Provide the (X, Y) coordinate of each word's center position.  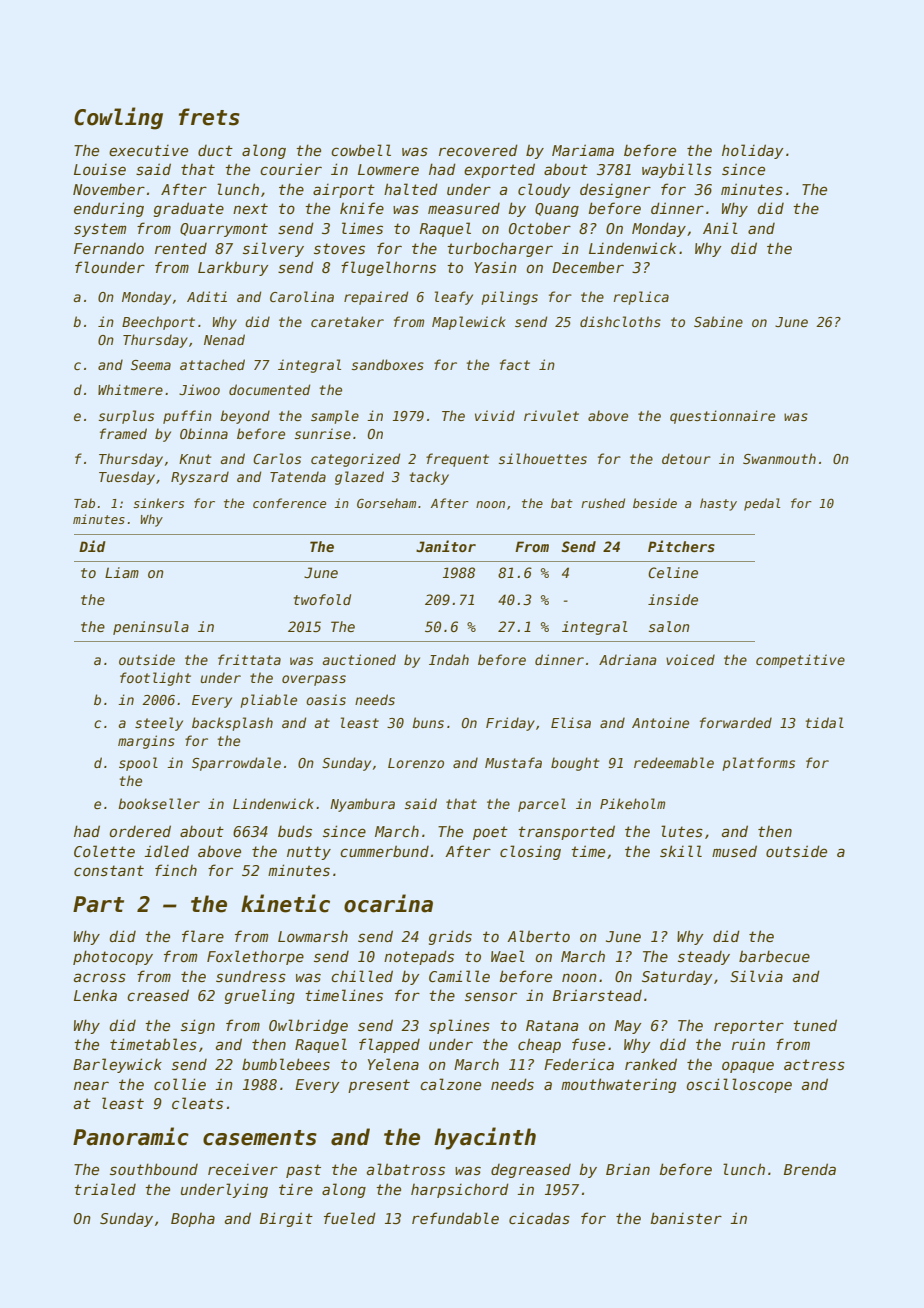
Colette (104, 851)
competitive (800, 661)
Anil (720, 228)
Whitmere (130, 389)
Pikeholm (632, 803)
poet (490, 833)
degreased (531, 1171)
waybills (677, 170)
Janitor (446, 546)
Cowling (118, 118)
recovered (478, 150)
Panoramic (131, 1136)
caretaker (347, 321)
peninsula (151, 628)
